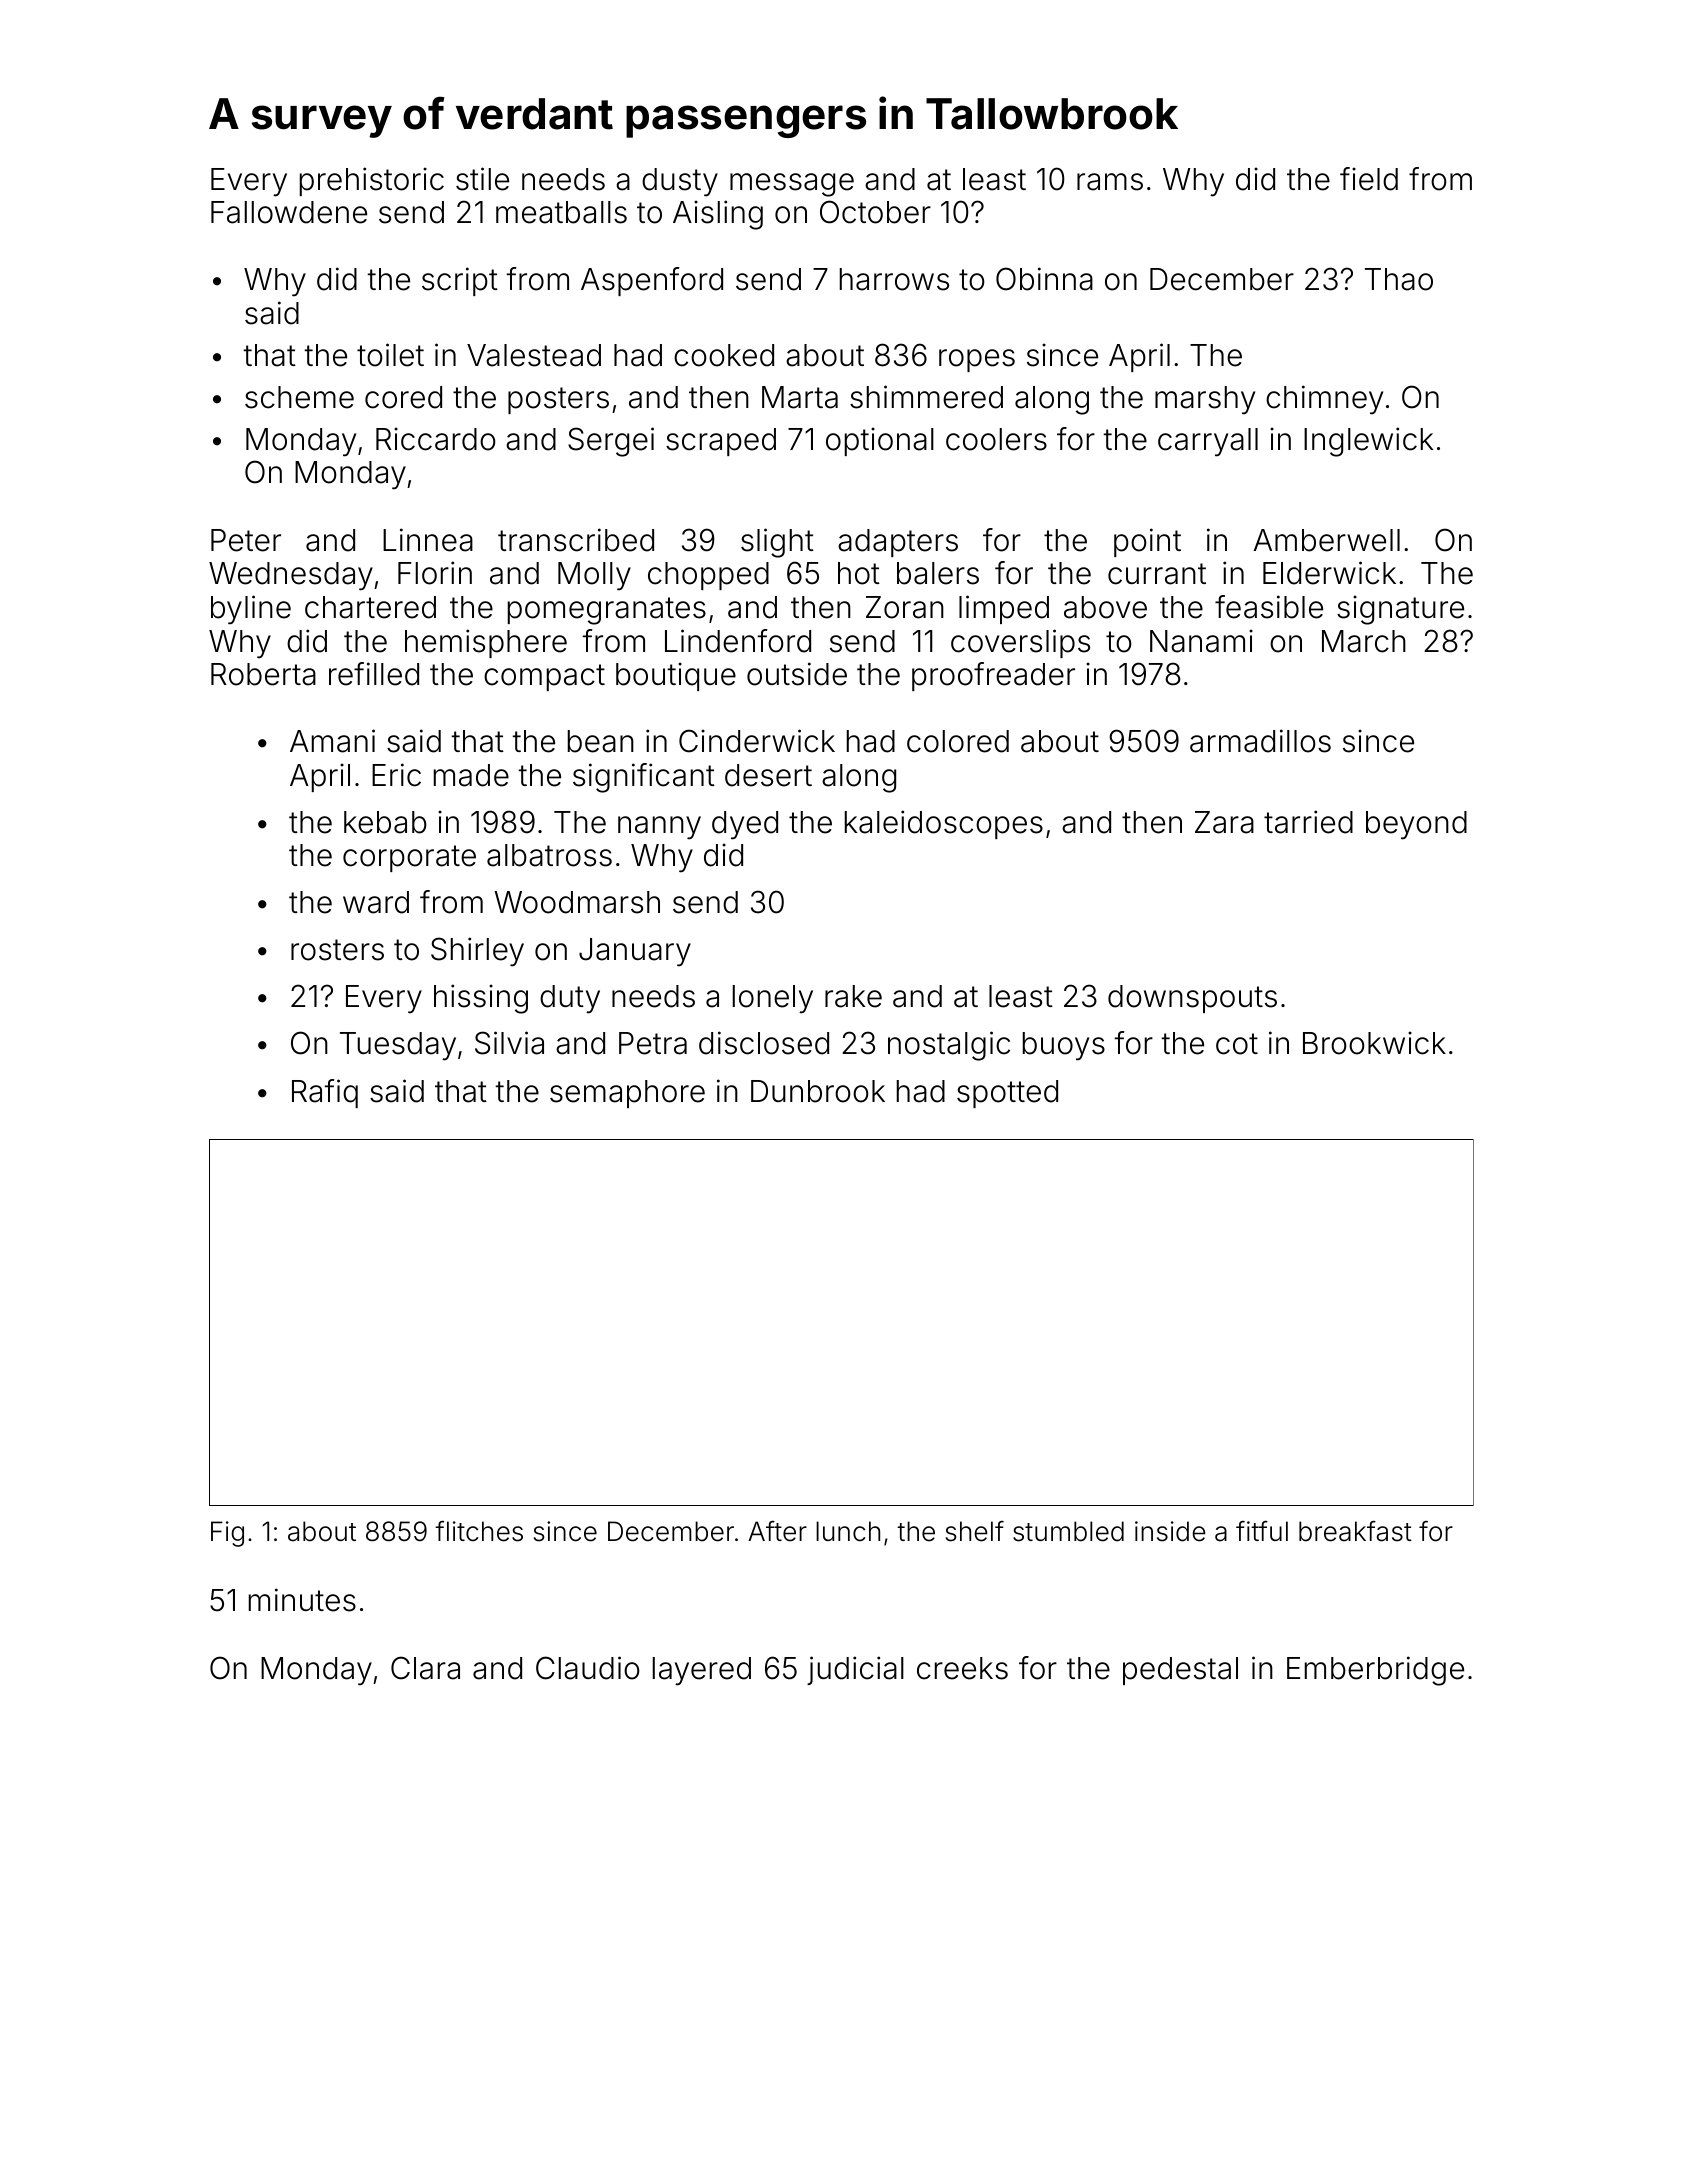 This document has width=1683, height=2178. Describe the element at coordinates (1192, 999) in the document. I see `downspouts` at that location.
